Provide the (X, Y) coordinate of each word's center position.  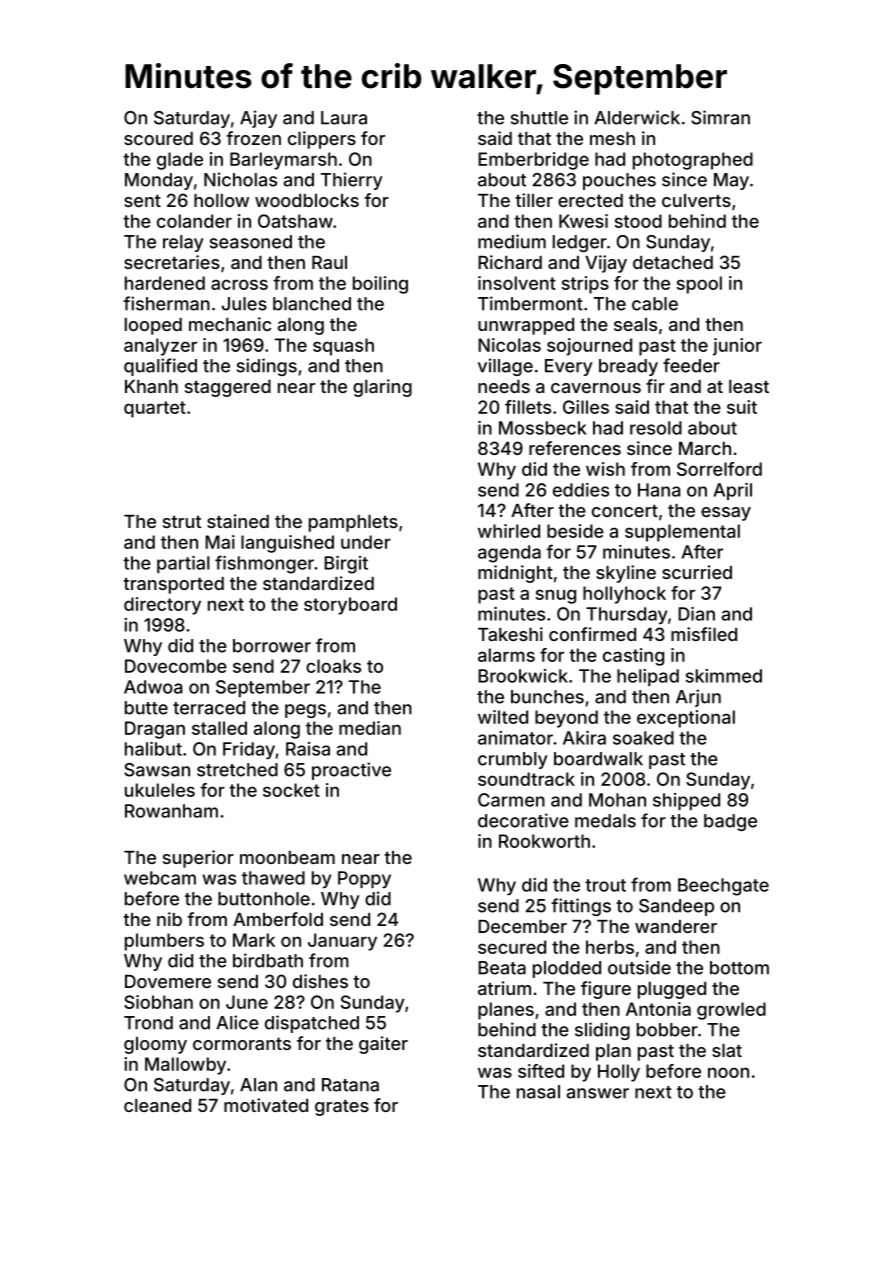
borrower (272, 646)
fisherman (166, 303)
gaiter (383, 1045)
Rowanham (171, 811)
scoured (158, 138)
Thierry (352, 181)
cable (655, 304)
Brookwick (523, 676)
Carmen (511, 800)
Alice (237, 1022)
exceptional (686, 719)
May (731, 181)
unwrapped (526, 326)
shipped (686, 801)
